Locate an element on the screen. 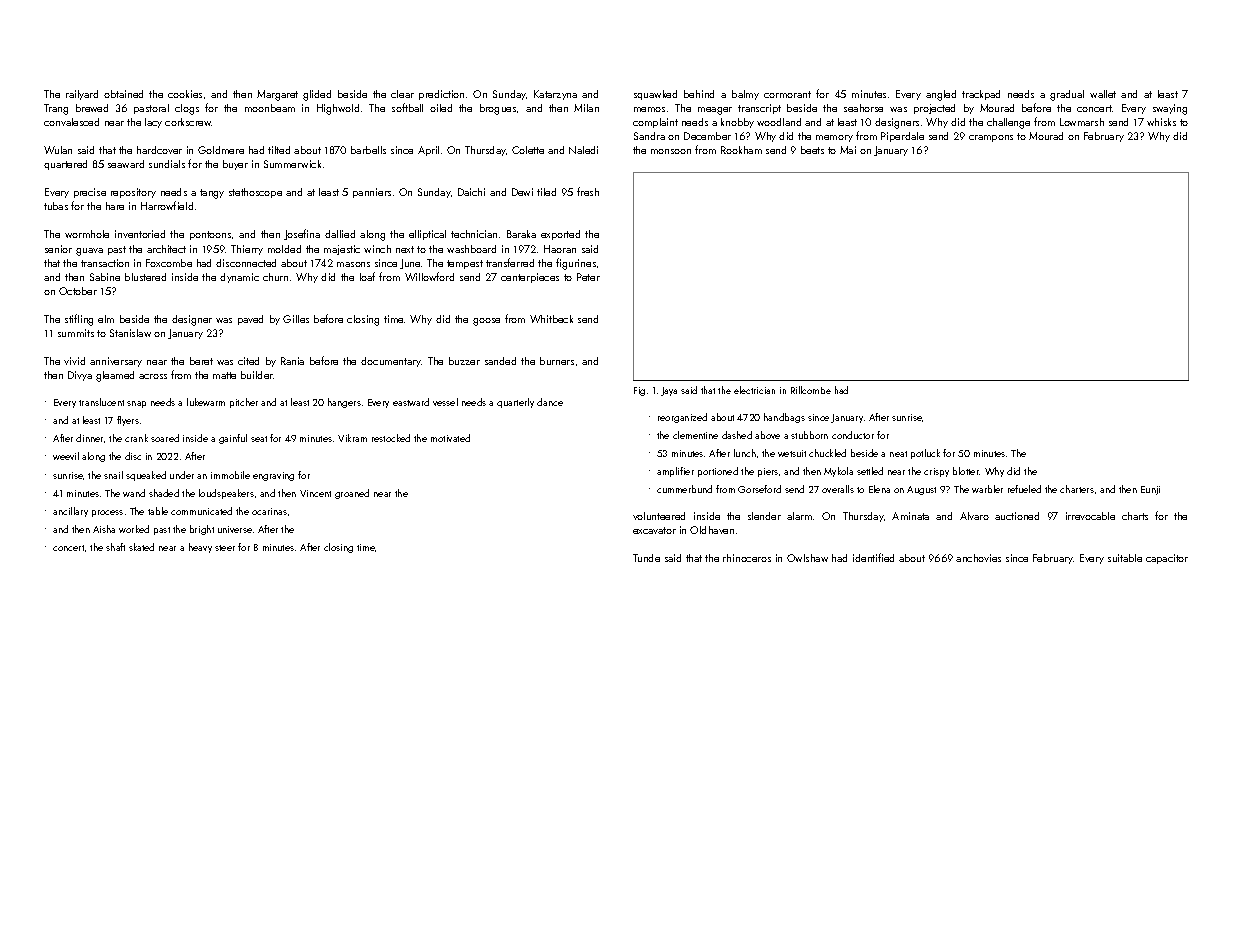  transaction is located at coordinates (105, 263).
